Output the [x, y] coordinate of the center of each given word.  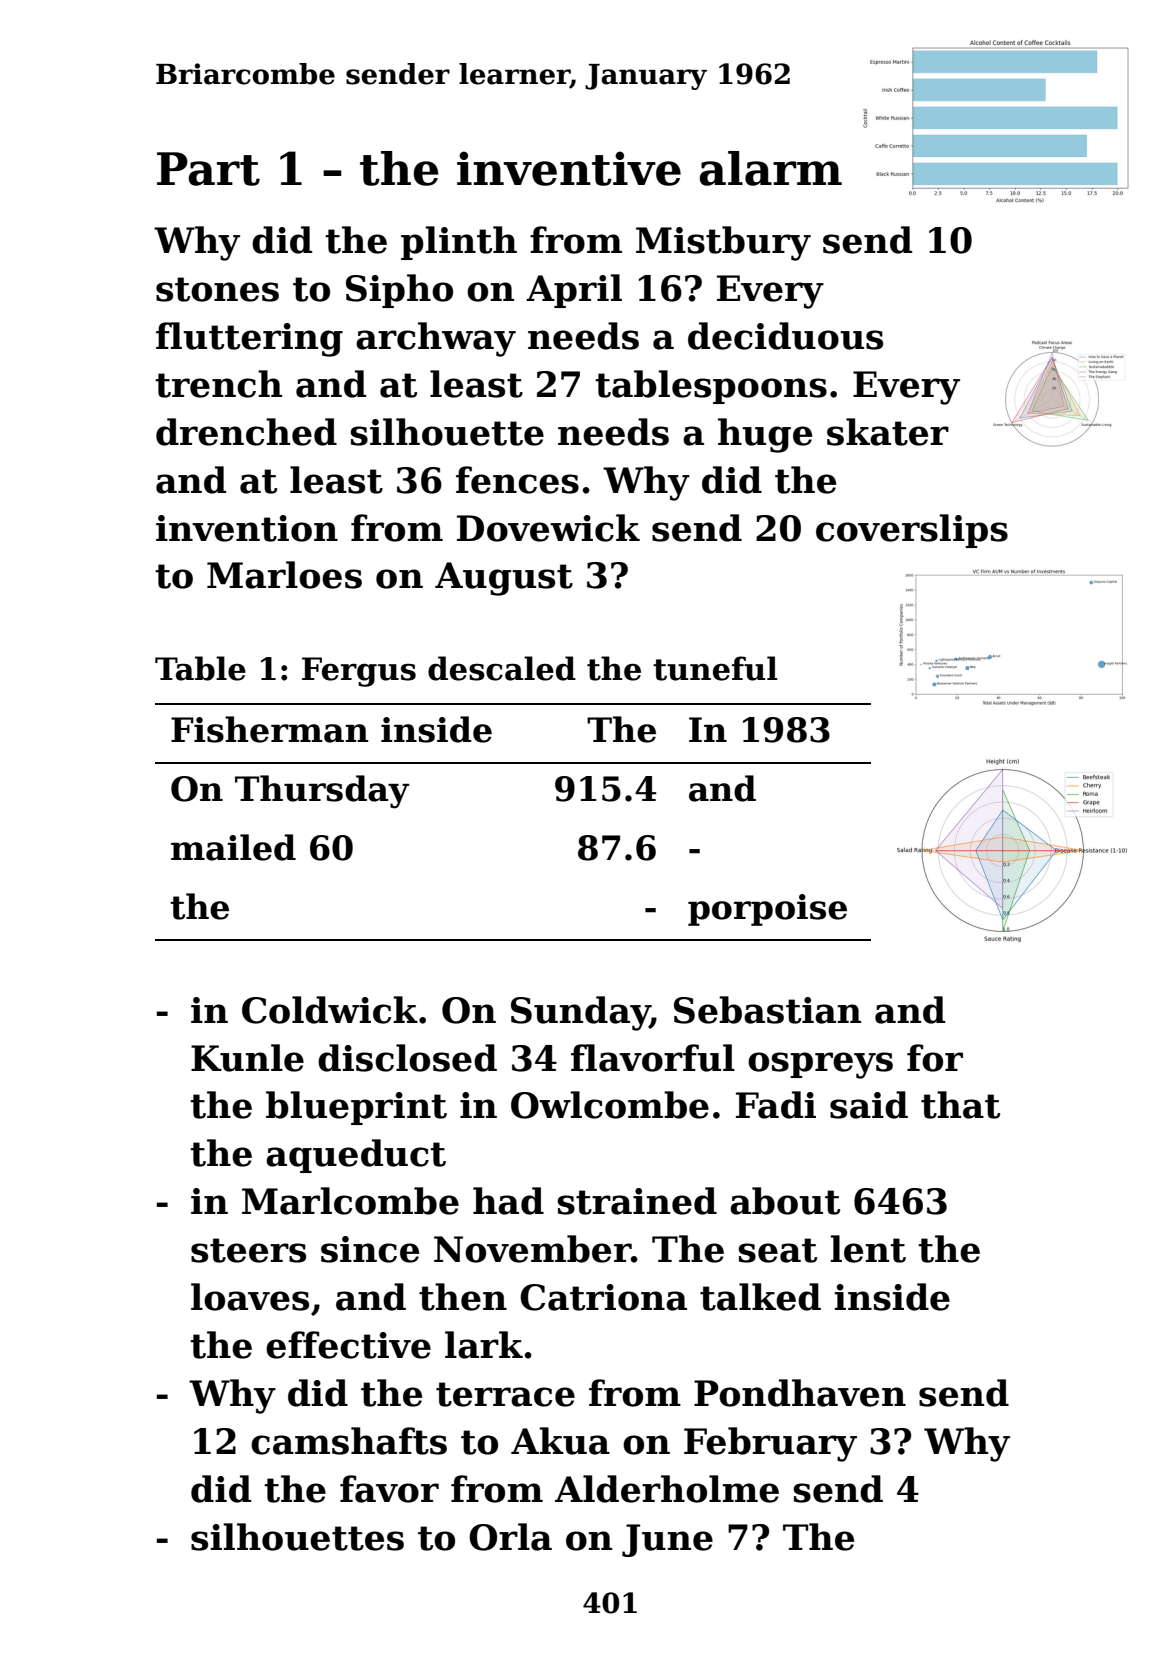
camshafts [349, 1441]
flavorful [653, 1058]
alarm [770, 168]
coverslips [912, 531]
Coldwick [330, 1010]
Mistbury [723, 243]
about [785, 1201]
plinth [459, 243]
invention [247, 528]
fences [517, 480]
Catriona [603, 1297]
